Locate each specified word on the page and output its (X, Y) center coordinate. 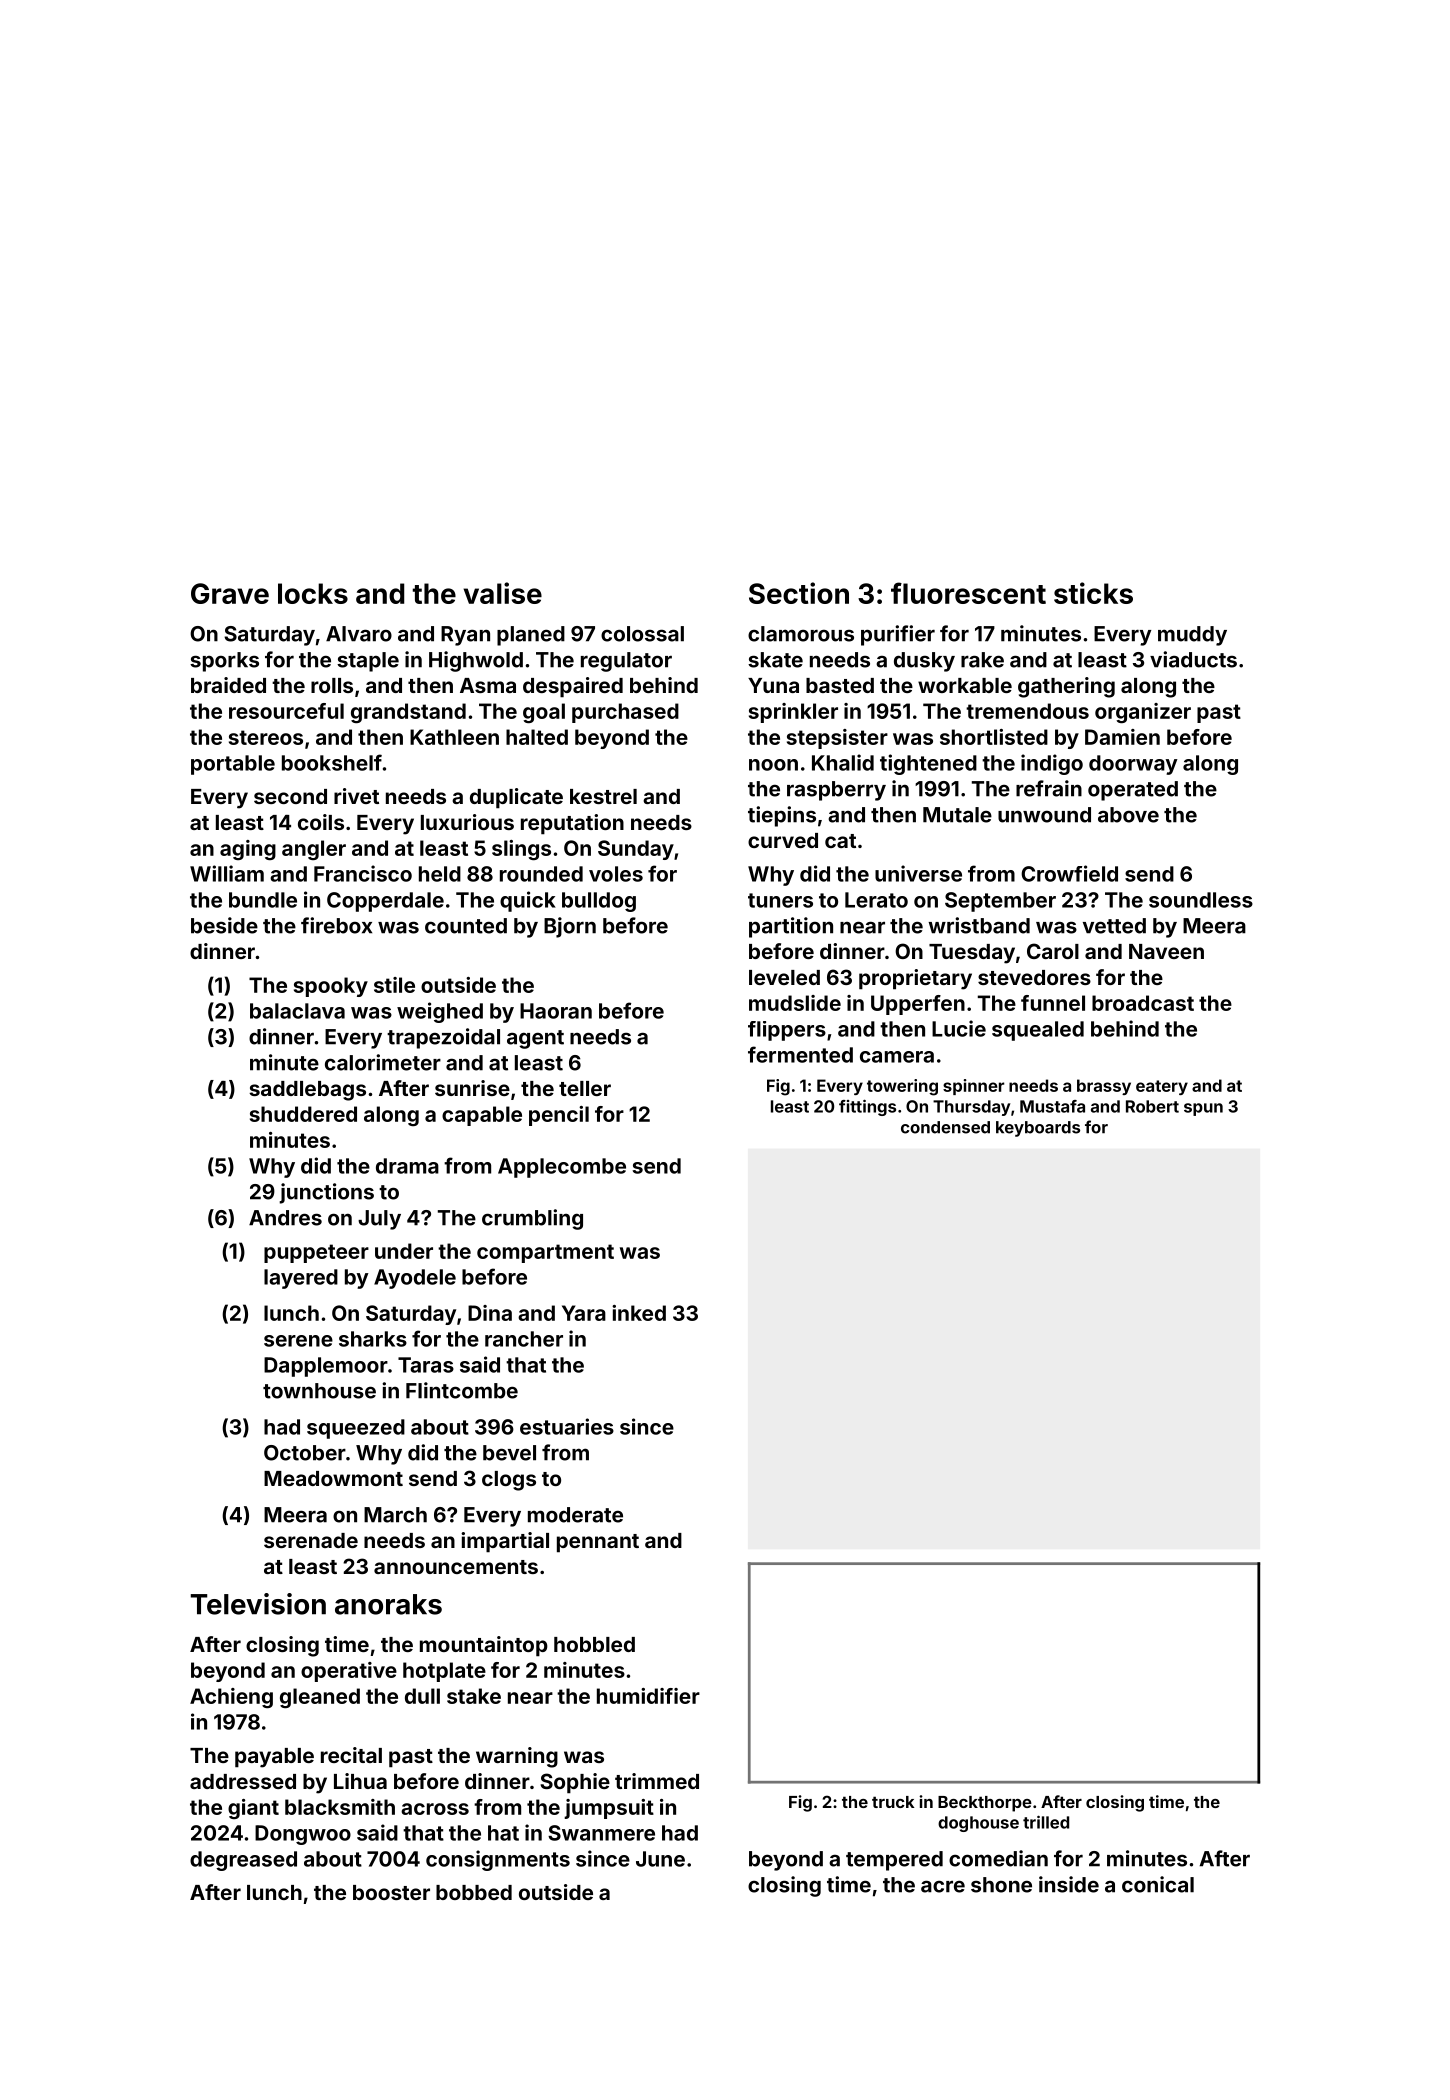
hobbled (594, 1644)
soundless (1201, 900)
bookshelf (332, 762)
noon (773, 765)
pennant (598, 1543)
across (435, 1809)
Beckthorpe (985, 1804)
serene (298, 1341)
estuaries (567, 1426)
